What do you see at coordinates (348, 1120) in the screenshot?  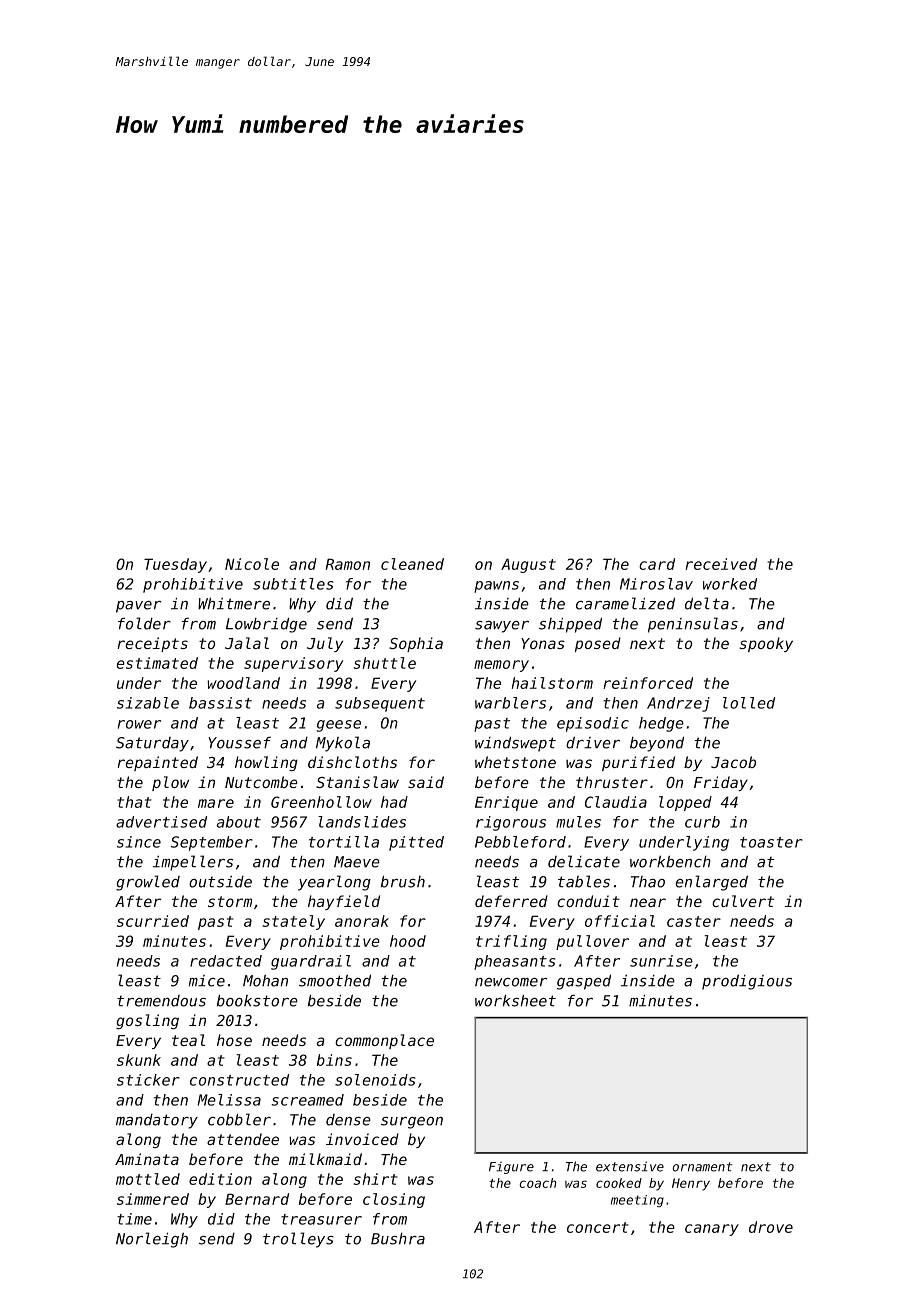 I see `dense` at bounding box center [348, 1120].
